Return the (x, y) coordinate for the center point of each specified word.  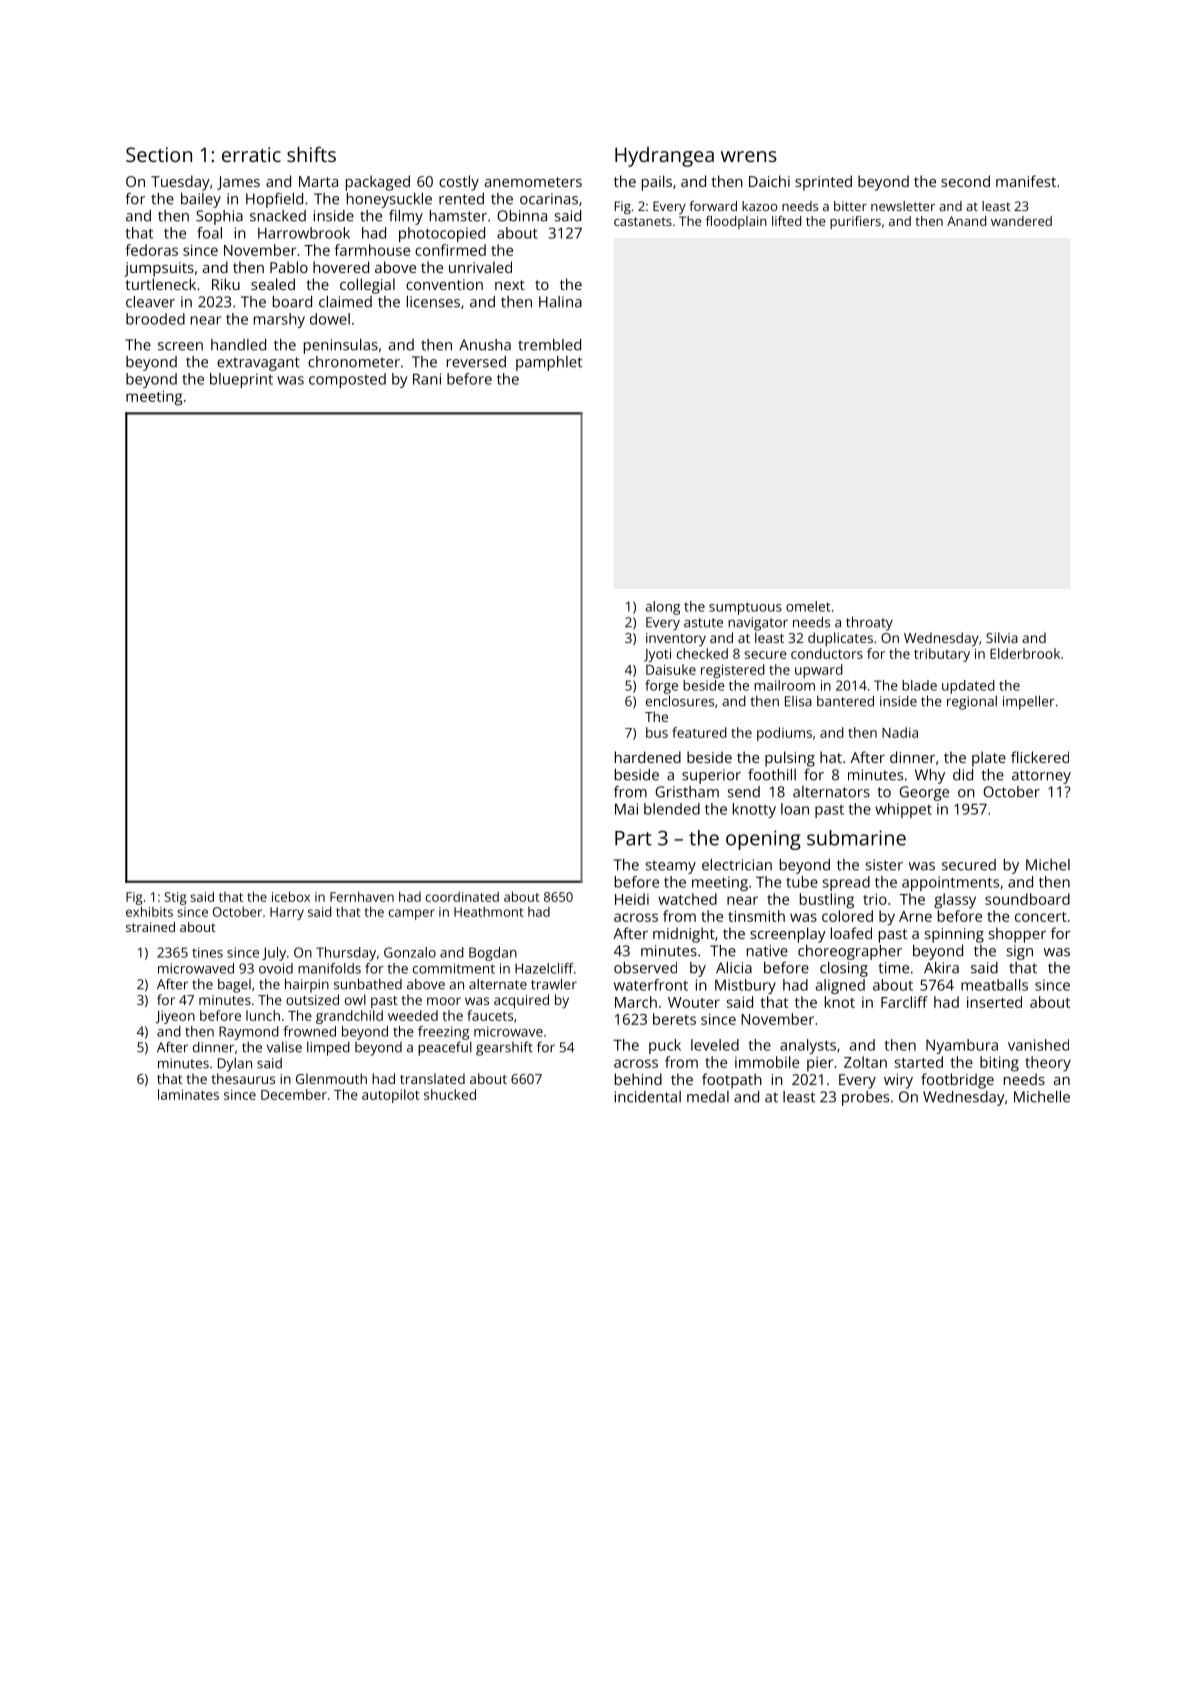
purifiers (855, 222)
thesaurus (243, 1078)
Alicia (734, 968)
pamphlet (549, 363)
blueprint (241, 380)
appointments (950, 883)
